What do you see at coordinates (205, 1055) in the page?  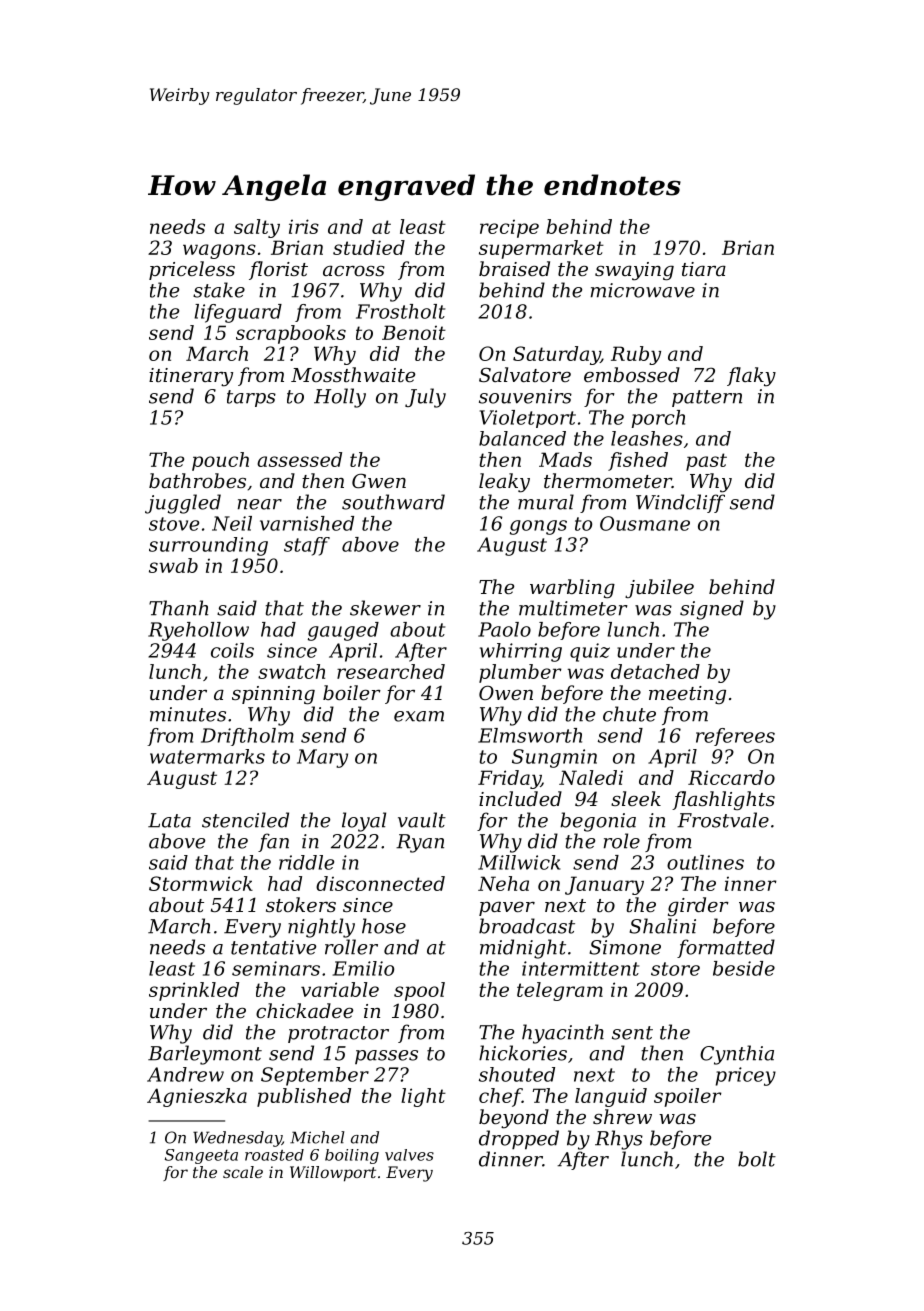 I see `Barleymont` at bounding box center [205, 1055].
